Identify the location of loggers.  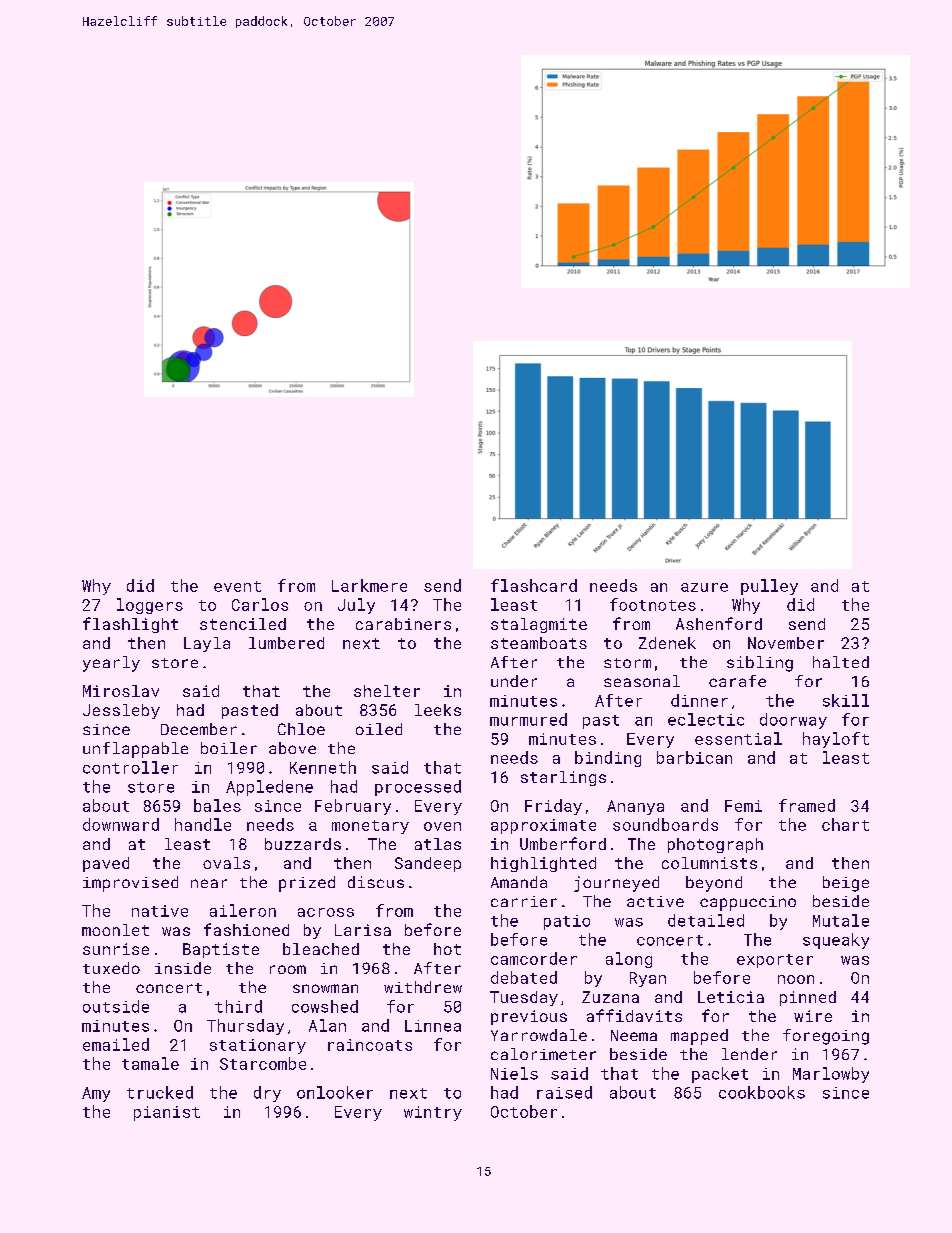
(150, 606).
